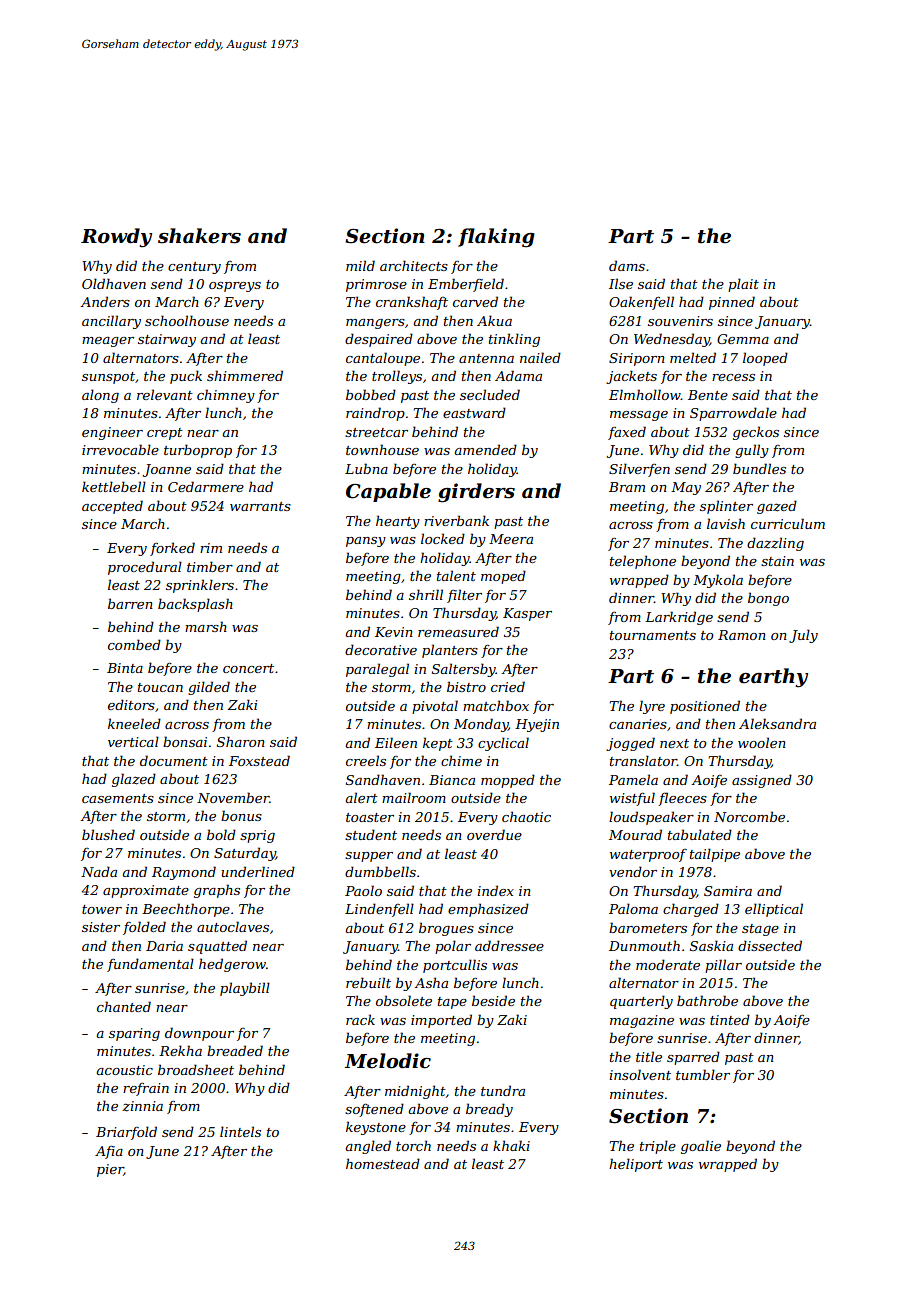 This document has height=1316, width=908. I want to click on plait, so click(743, 285).
